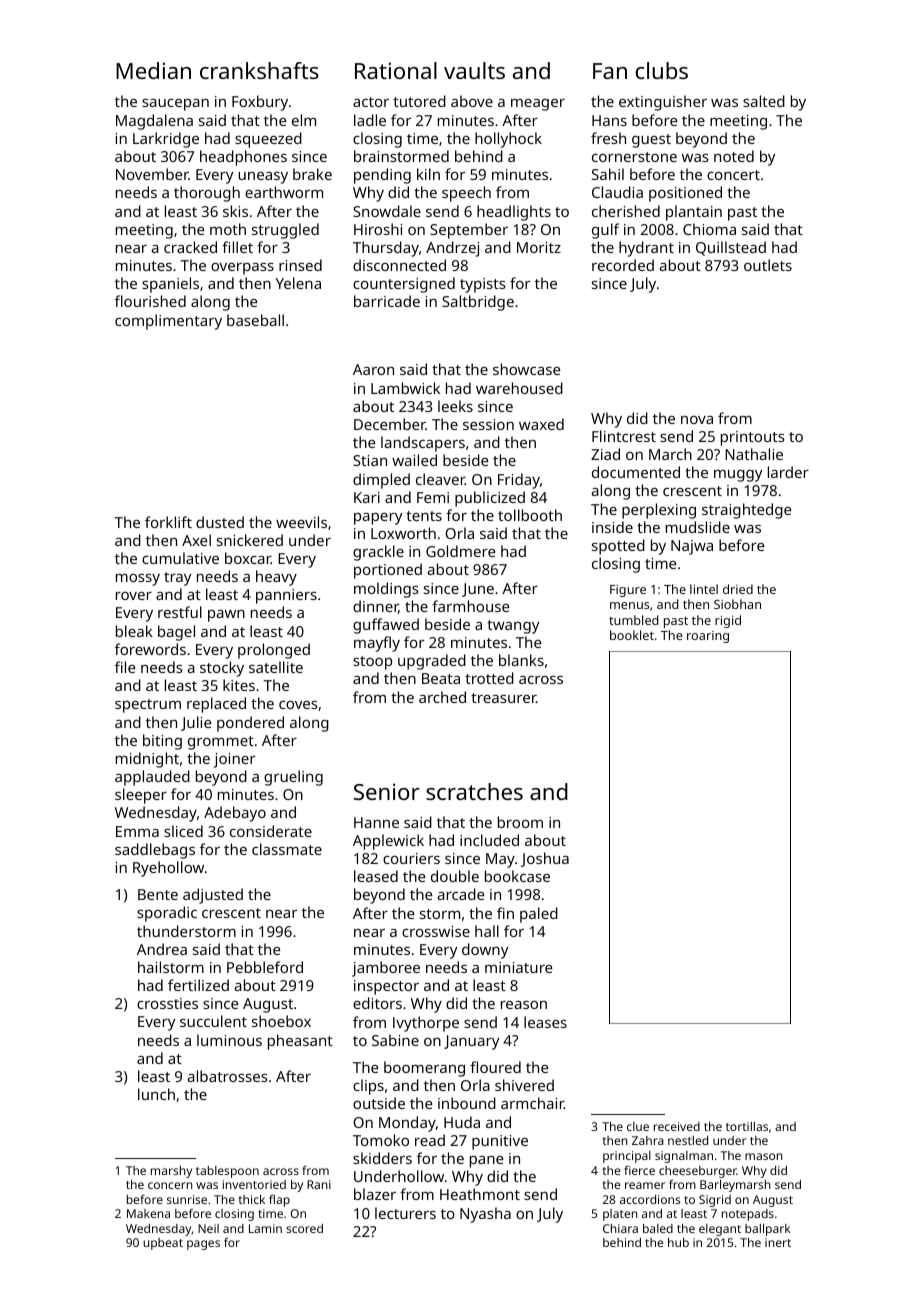 This screenshot has height=1308, width=924. Describe the element at coordinates (747, 1126) in the screenshot. I see `tortillas` at that location.
